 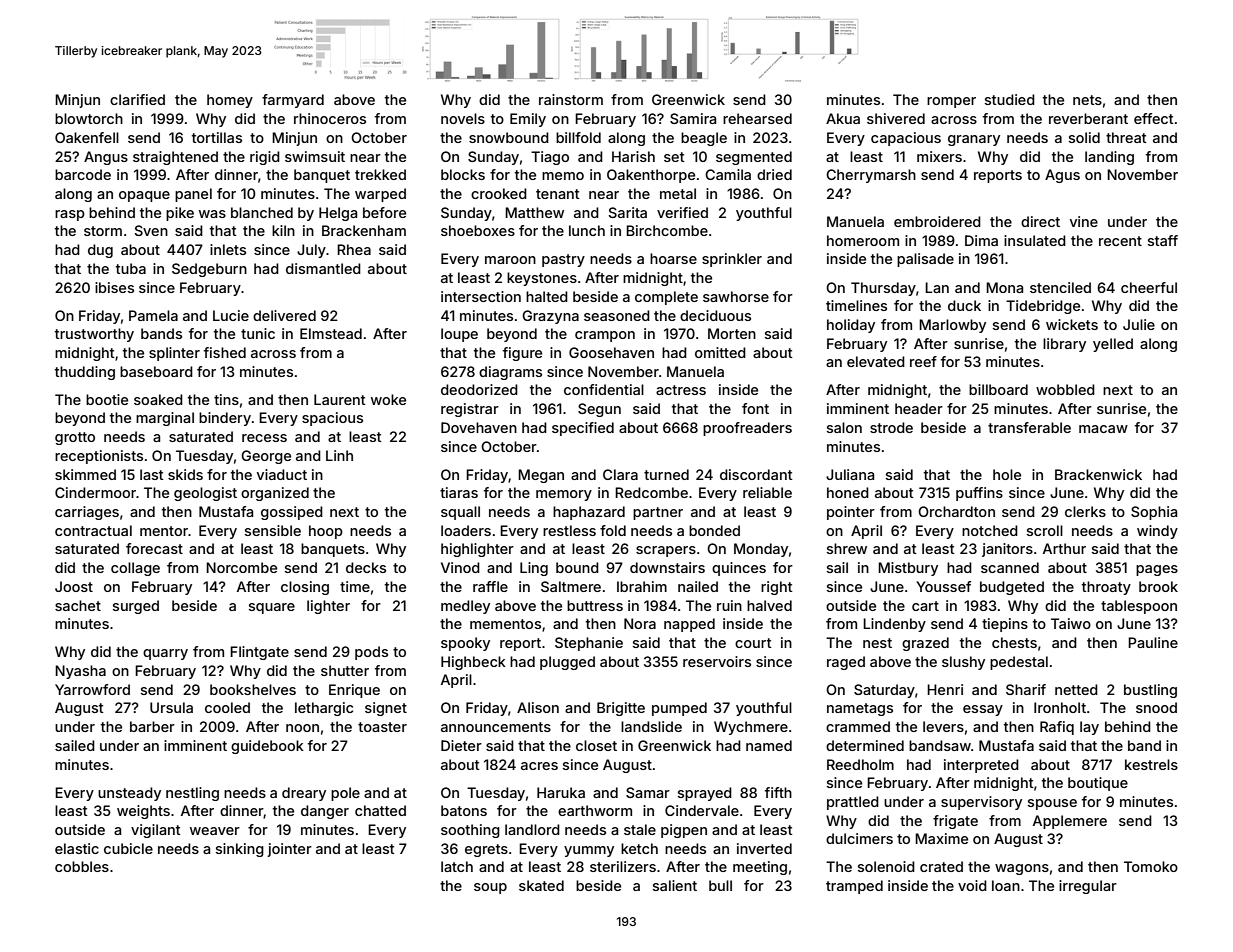 What do you see at coordinates (510, 373) in the page?
I see `diagrams` at bounding box center [510, 373].
